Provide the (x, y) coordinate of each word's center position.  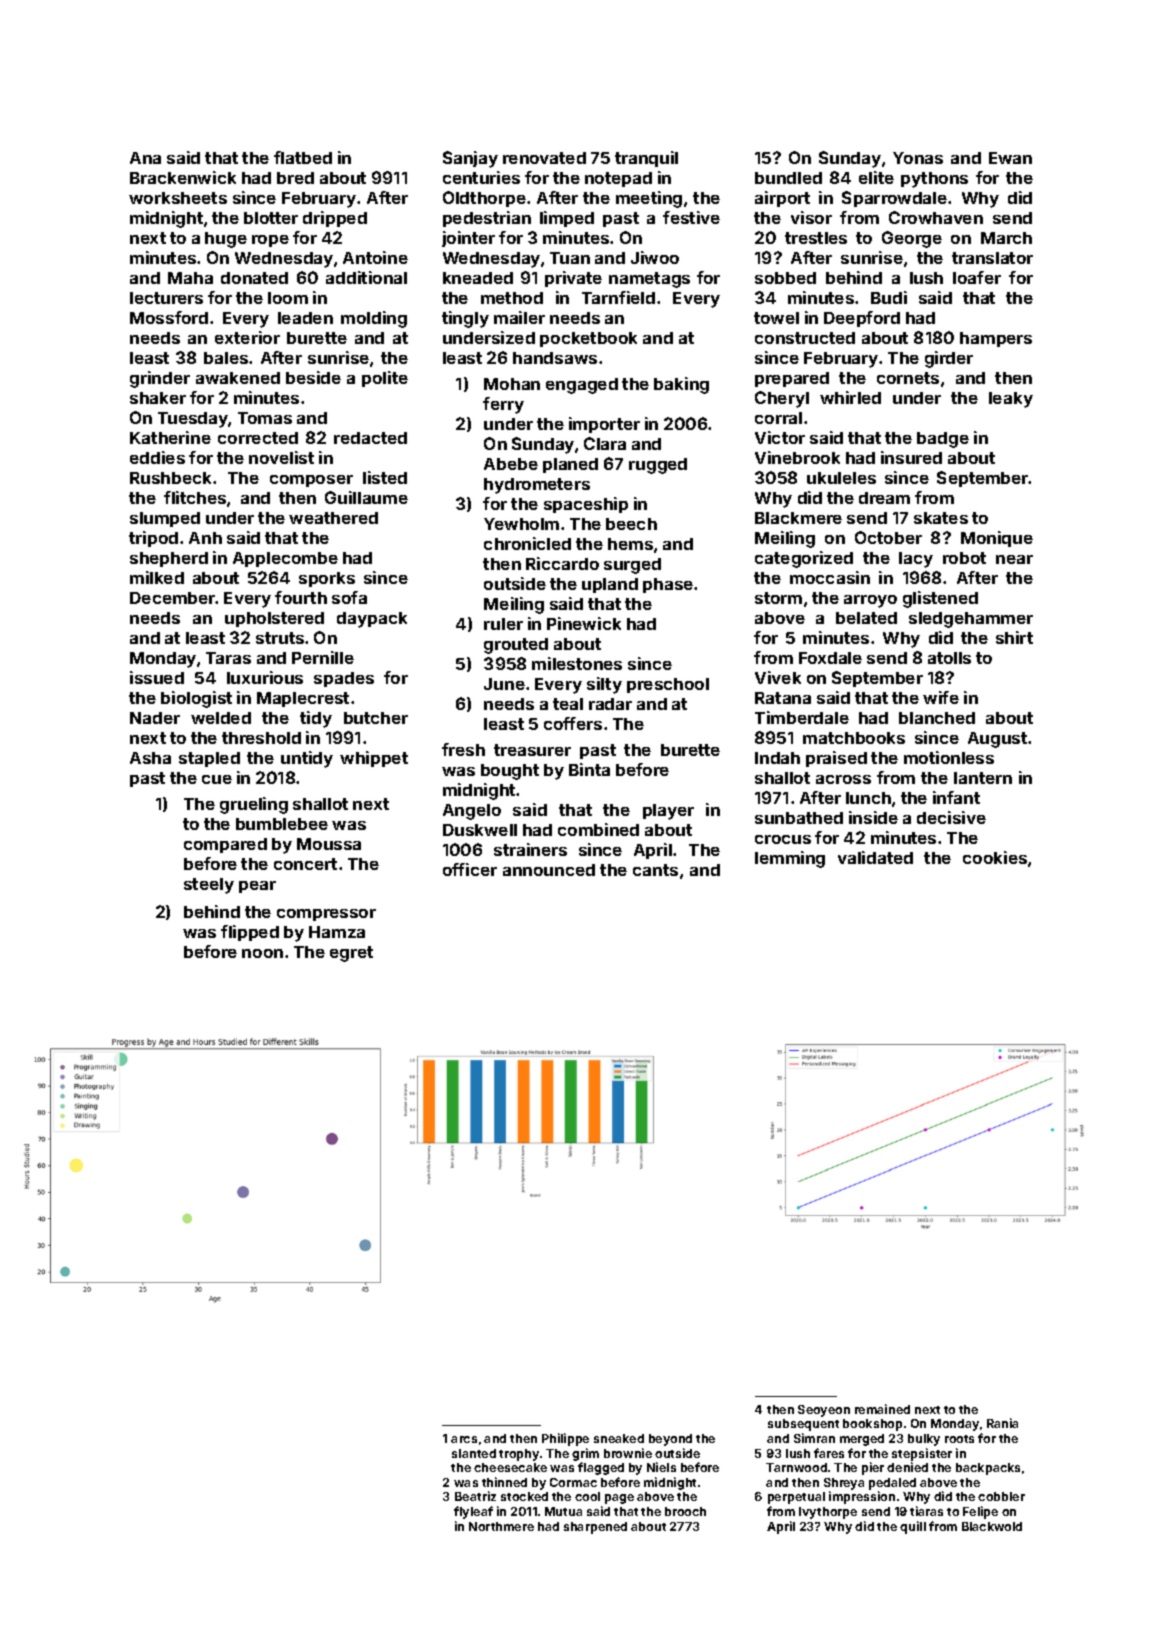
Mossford (169, 317)
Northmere (501, 1526)
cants (655, 870)
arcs (464, 1439)
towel (776, 318)
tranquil (646, 159)
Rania (1002, 1423)
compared (225, 845)
